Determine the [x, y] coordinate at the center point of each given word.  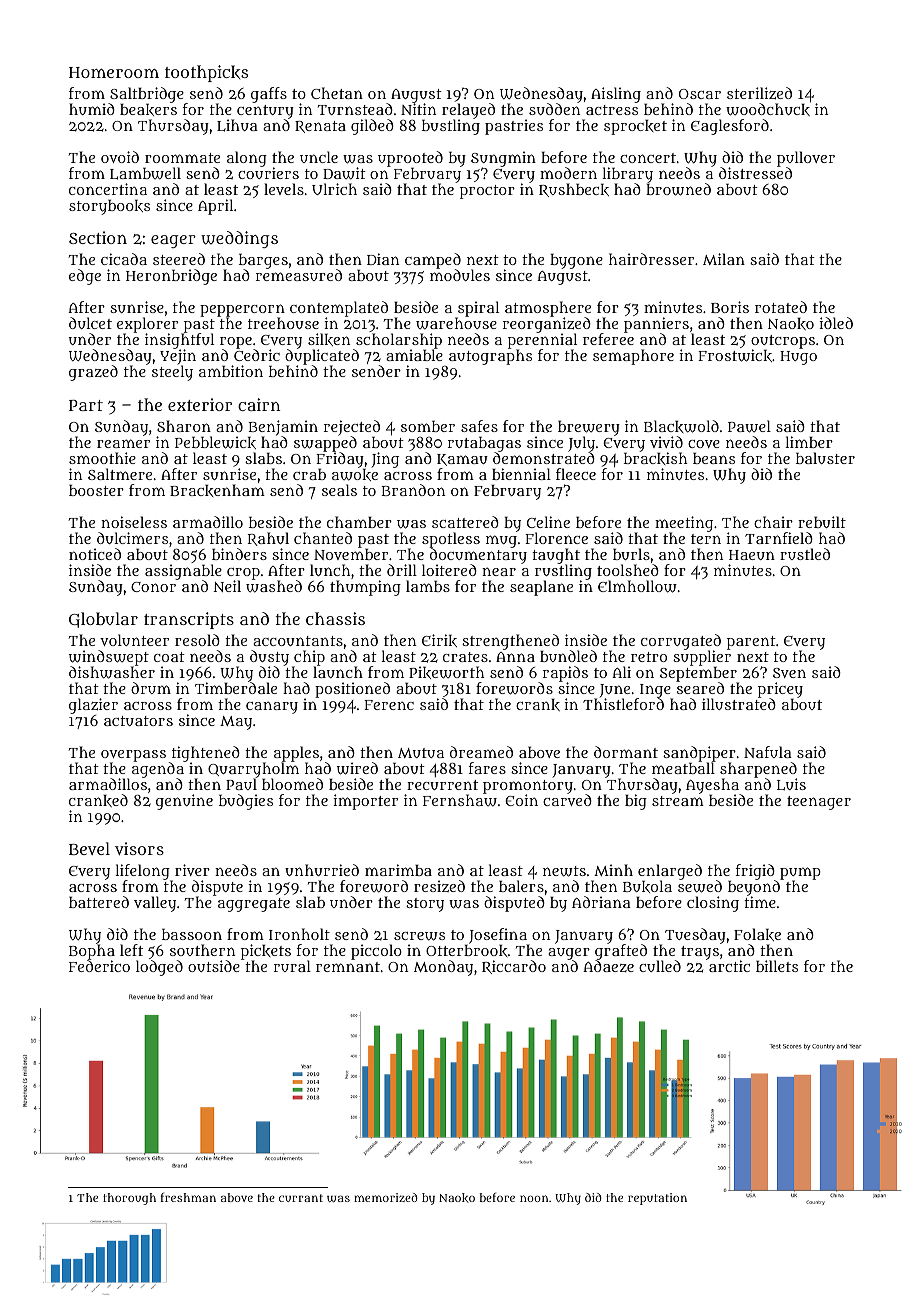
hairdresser [651, 259]
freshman [188, 1197]
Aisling [616, 95]
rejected [352, 428]
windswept [109, 658]
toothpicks [206, 73]
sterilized [759, 93]
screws [419, 936]
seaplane [541, 588]
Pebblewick [215, 442]
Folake [757, 934]
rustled [805, 554]
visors [139, 848]
